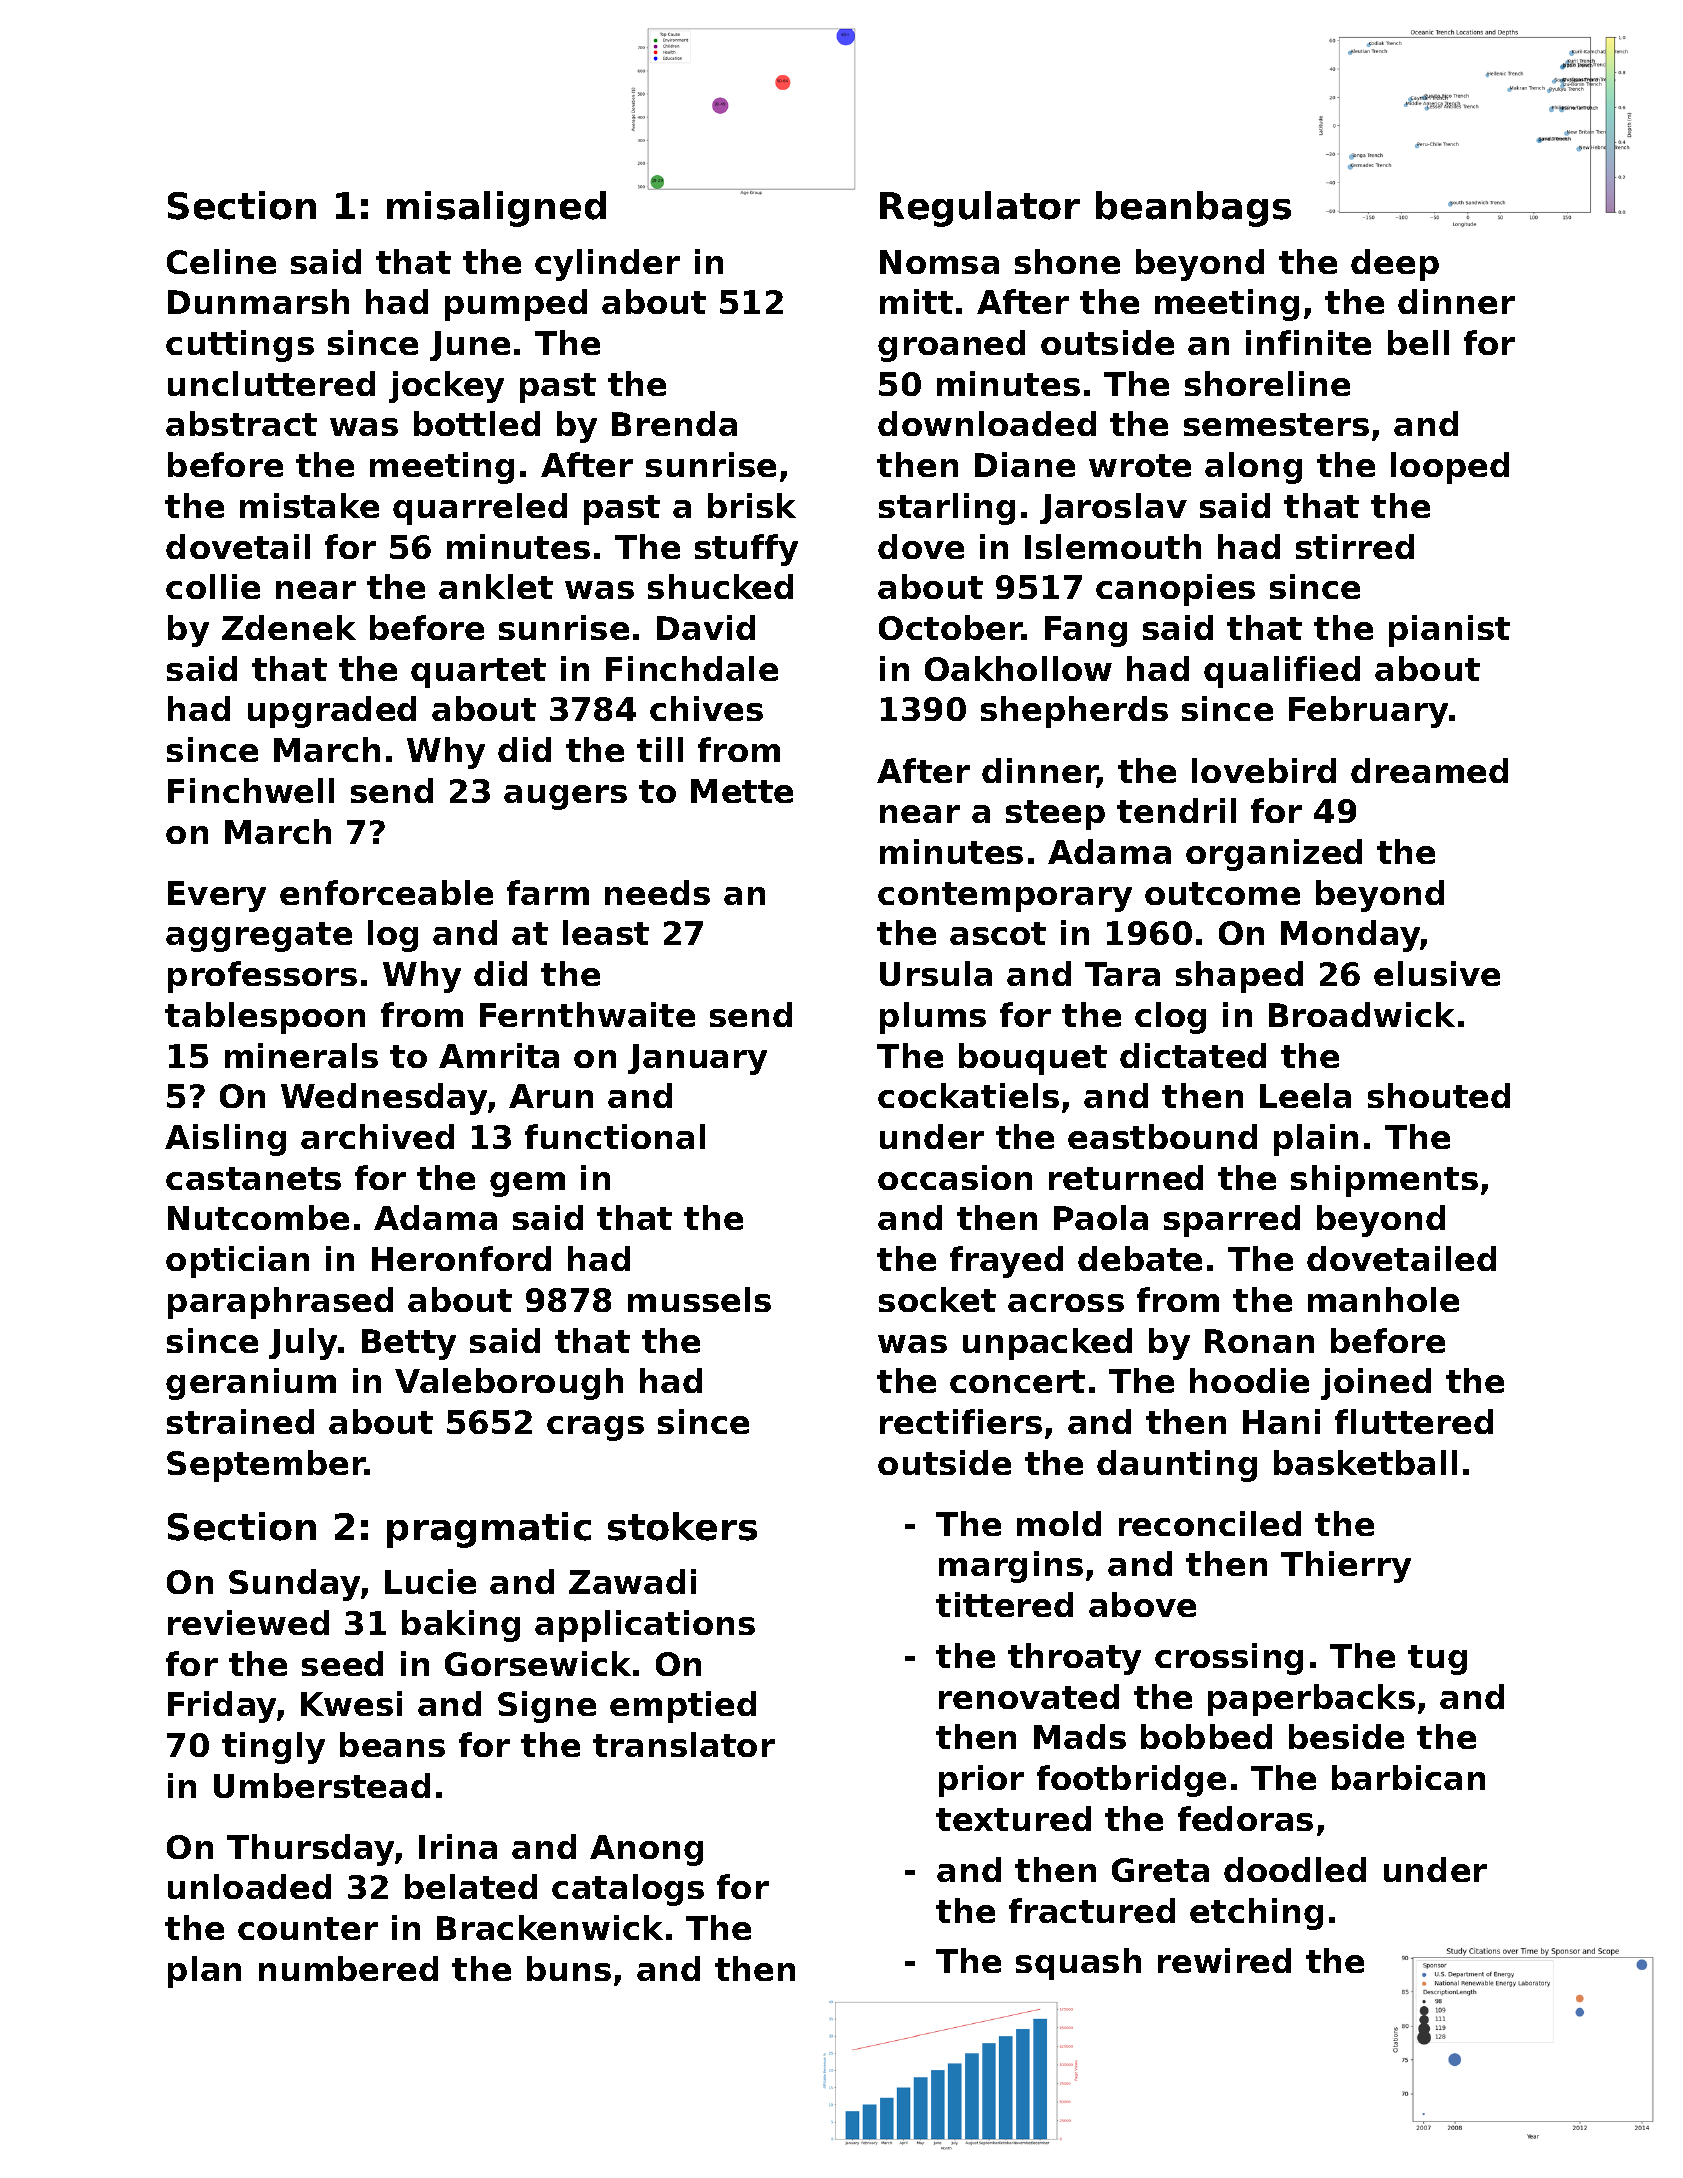 Image resolution: width=1683 pixels, height=2178 pixels. Describe the element at coordinates (951, 346) in the screenshot. I see `groaned` at that location.
